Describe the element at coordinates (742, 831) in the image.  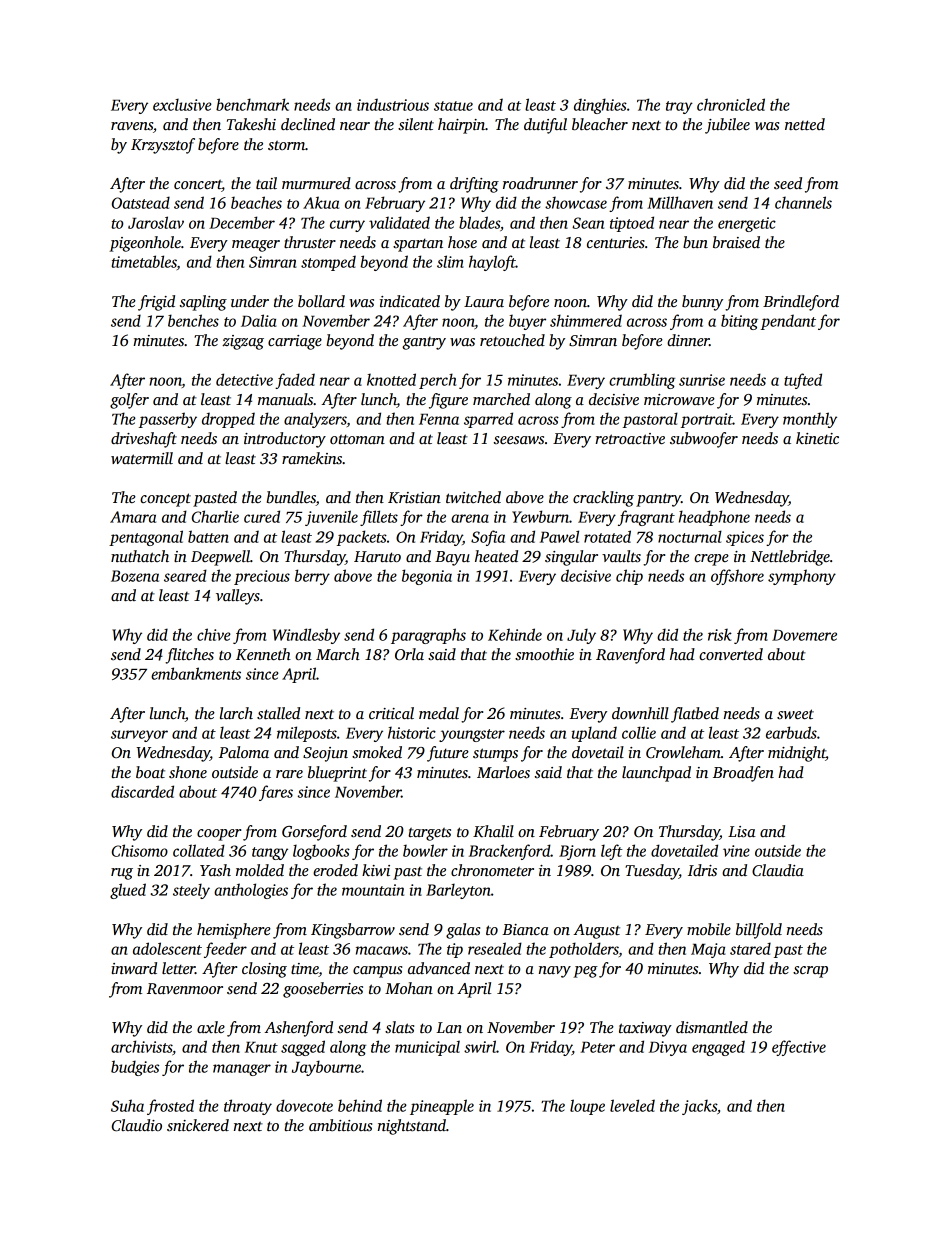
I see `Lisa` at that location.
